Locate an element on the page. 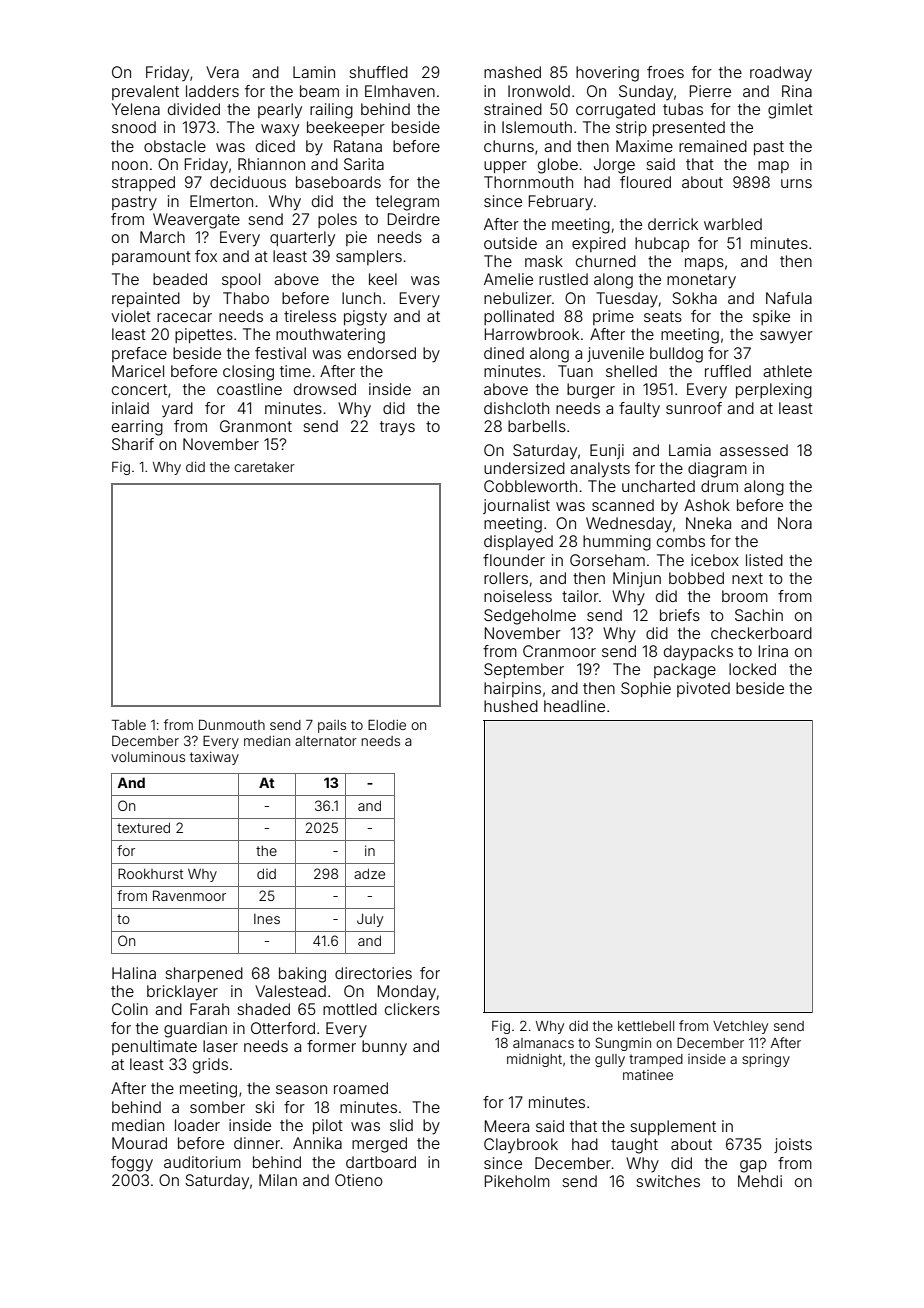  Granmont is located at coordinates (256, 426).
